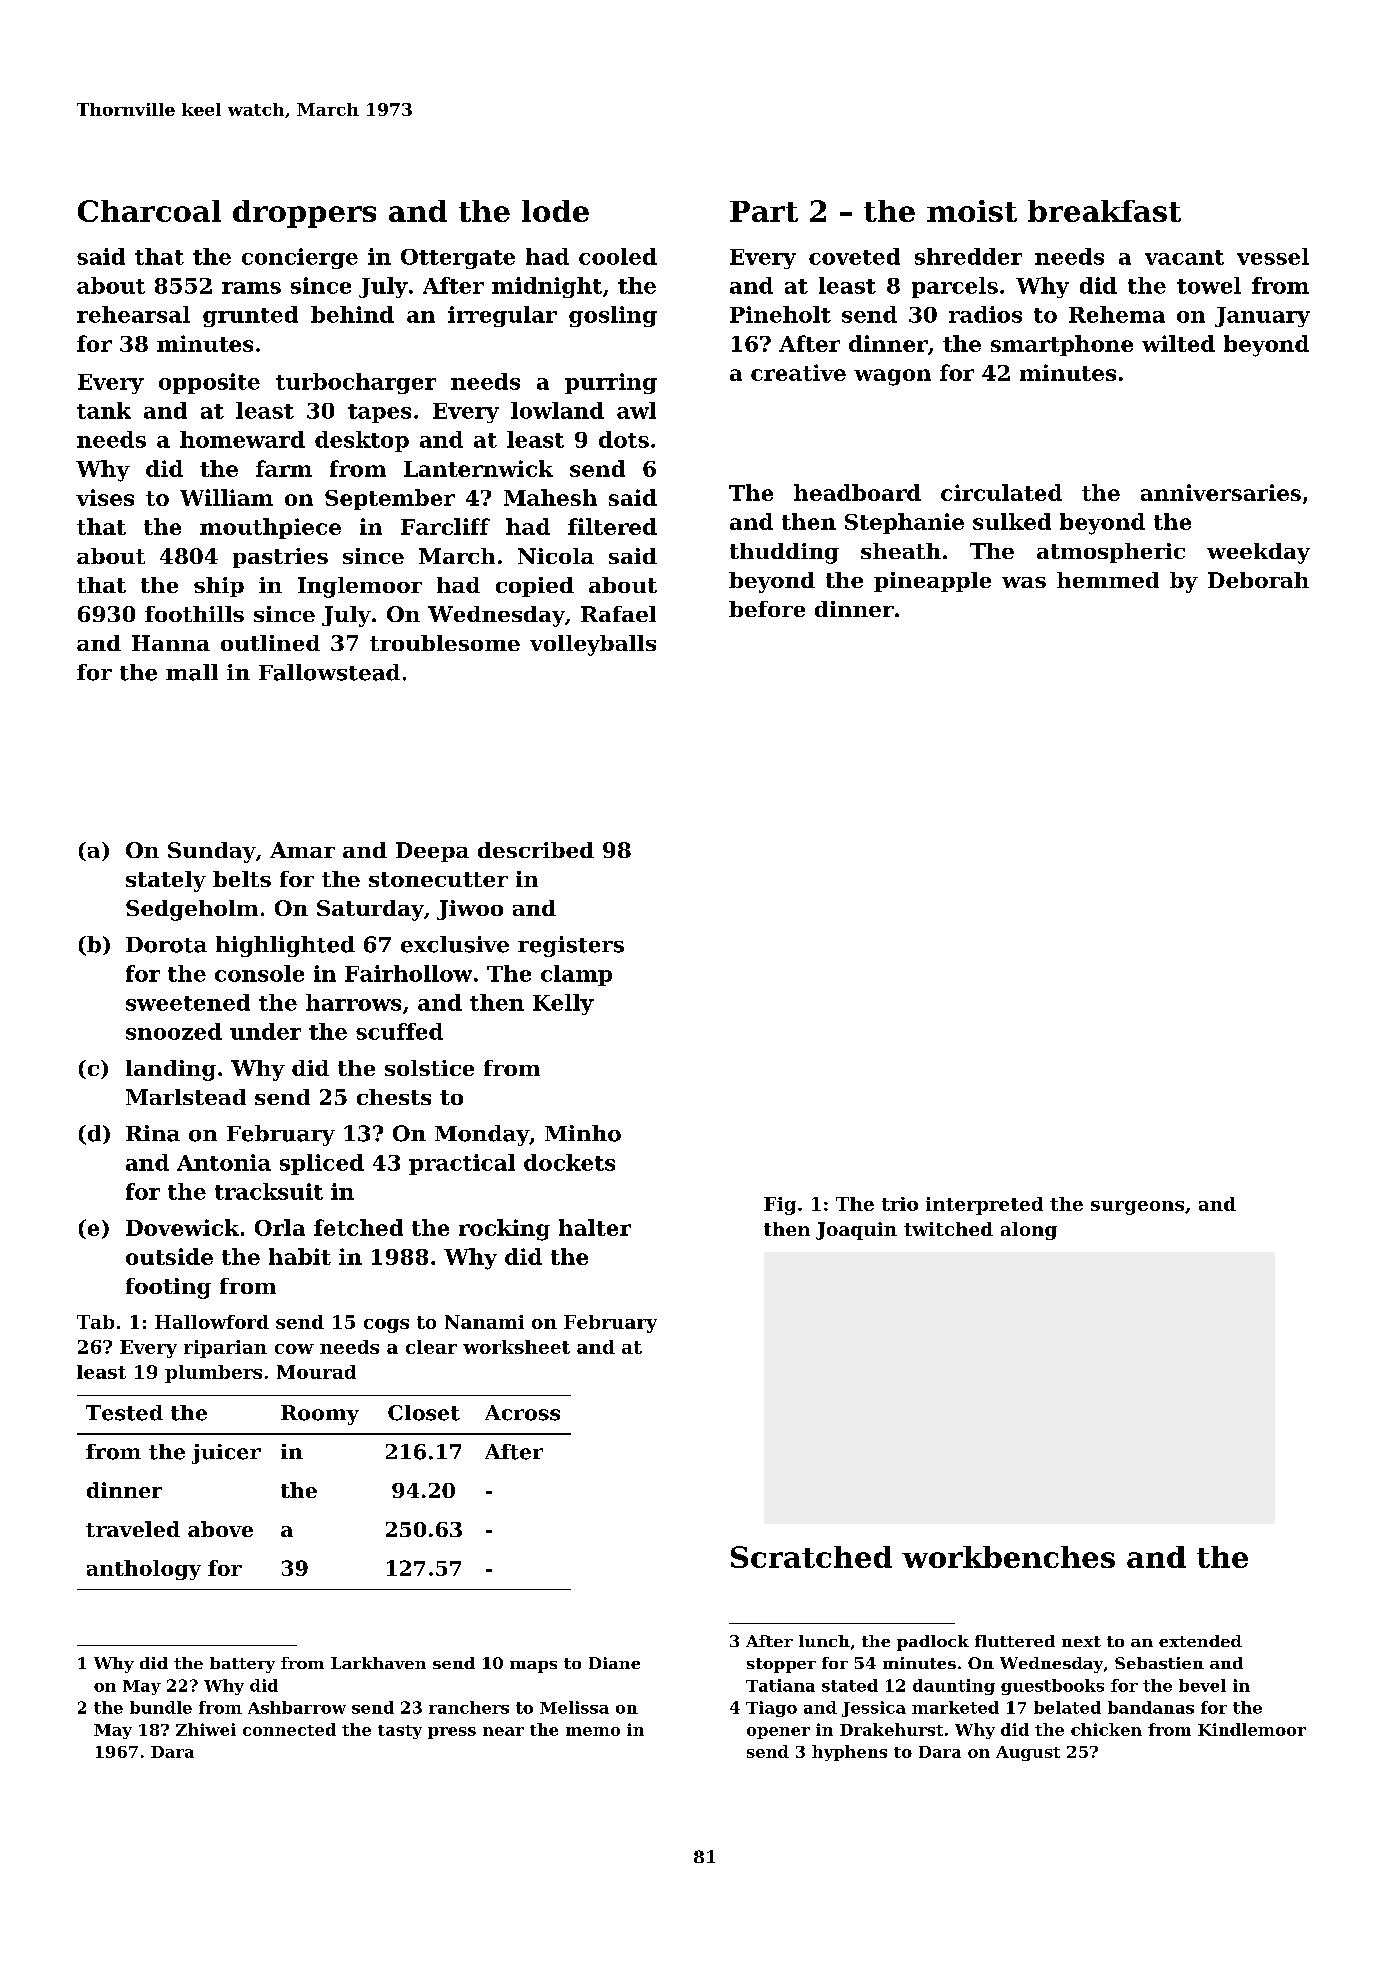 The image size is (1386, 1969). I want to click on breakfast, so click(1104, 211).
